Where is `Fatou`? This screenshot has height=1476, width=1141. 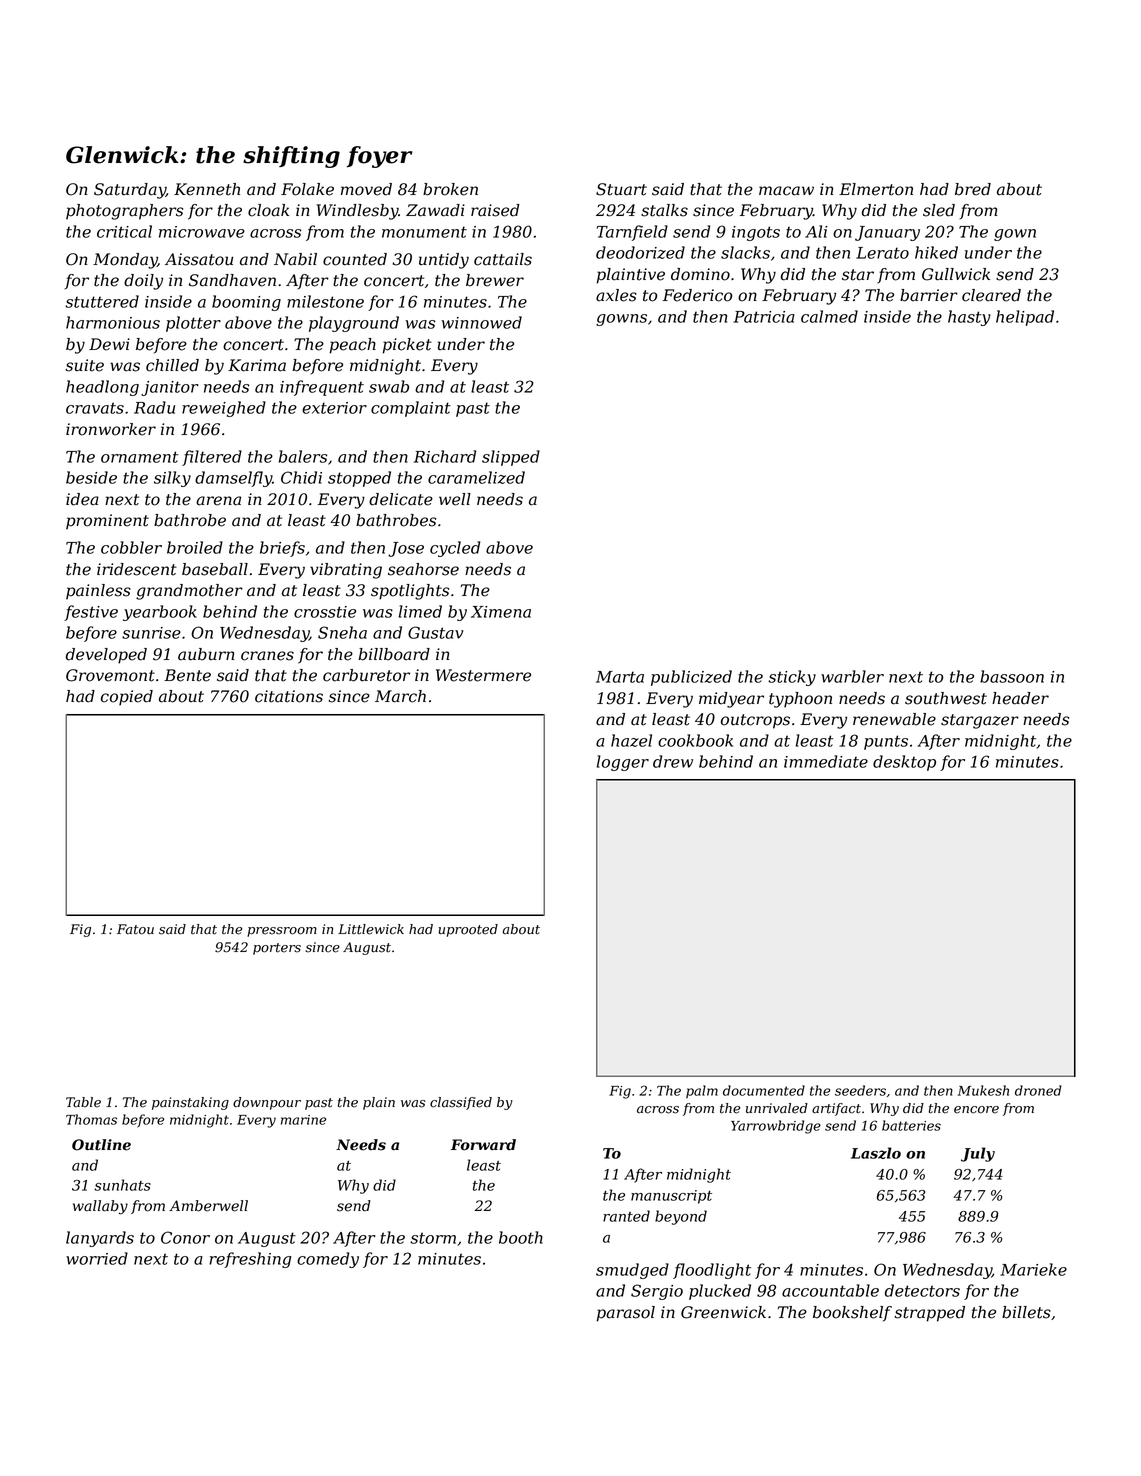 Fatou is located at coordinates (135, 929).
